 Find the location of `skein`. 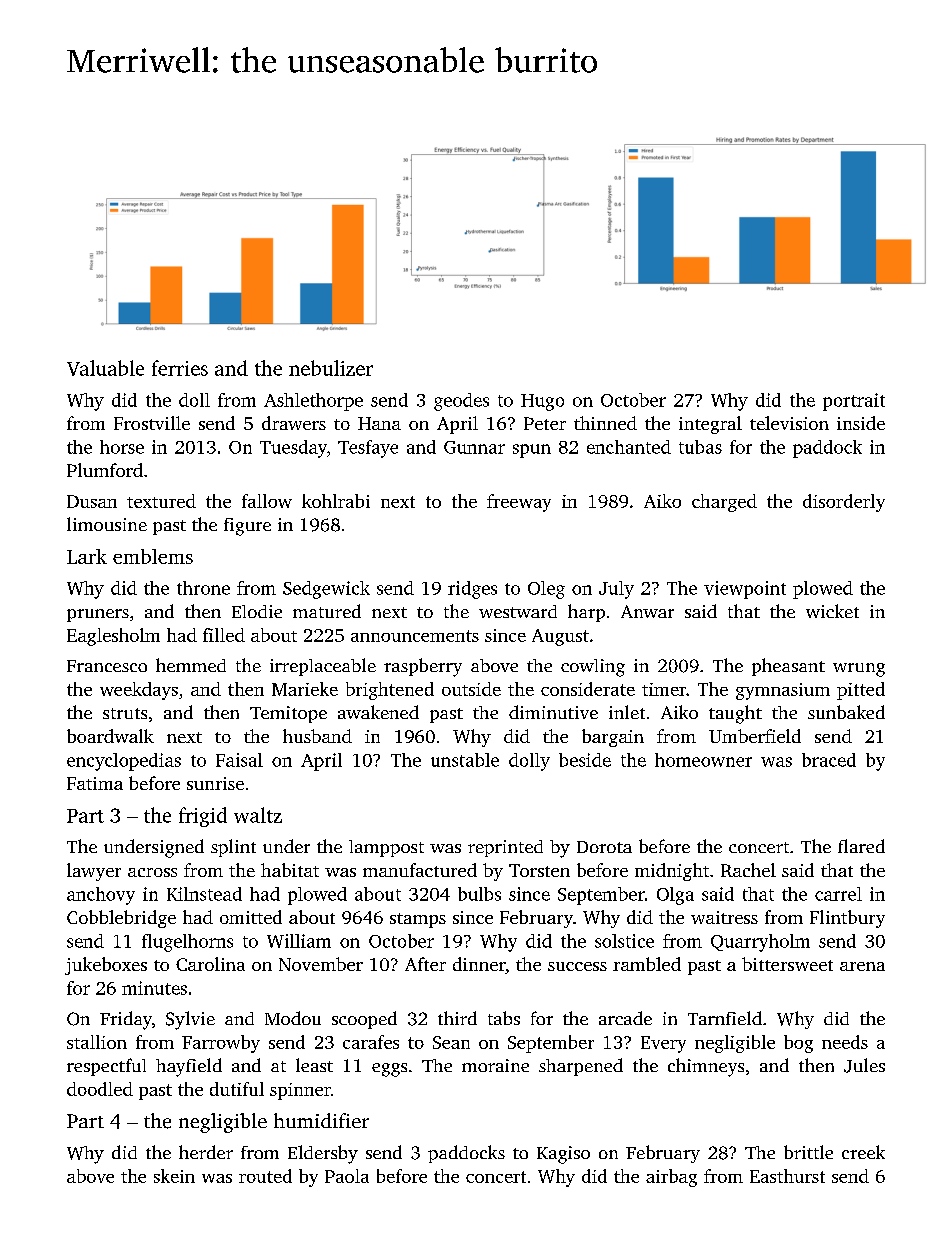

skein is located at coordinates (174, 1176).
